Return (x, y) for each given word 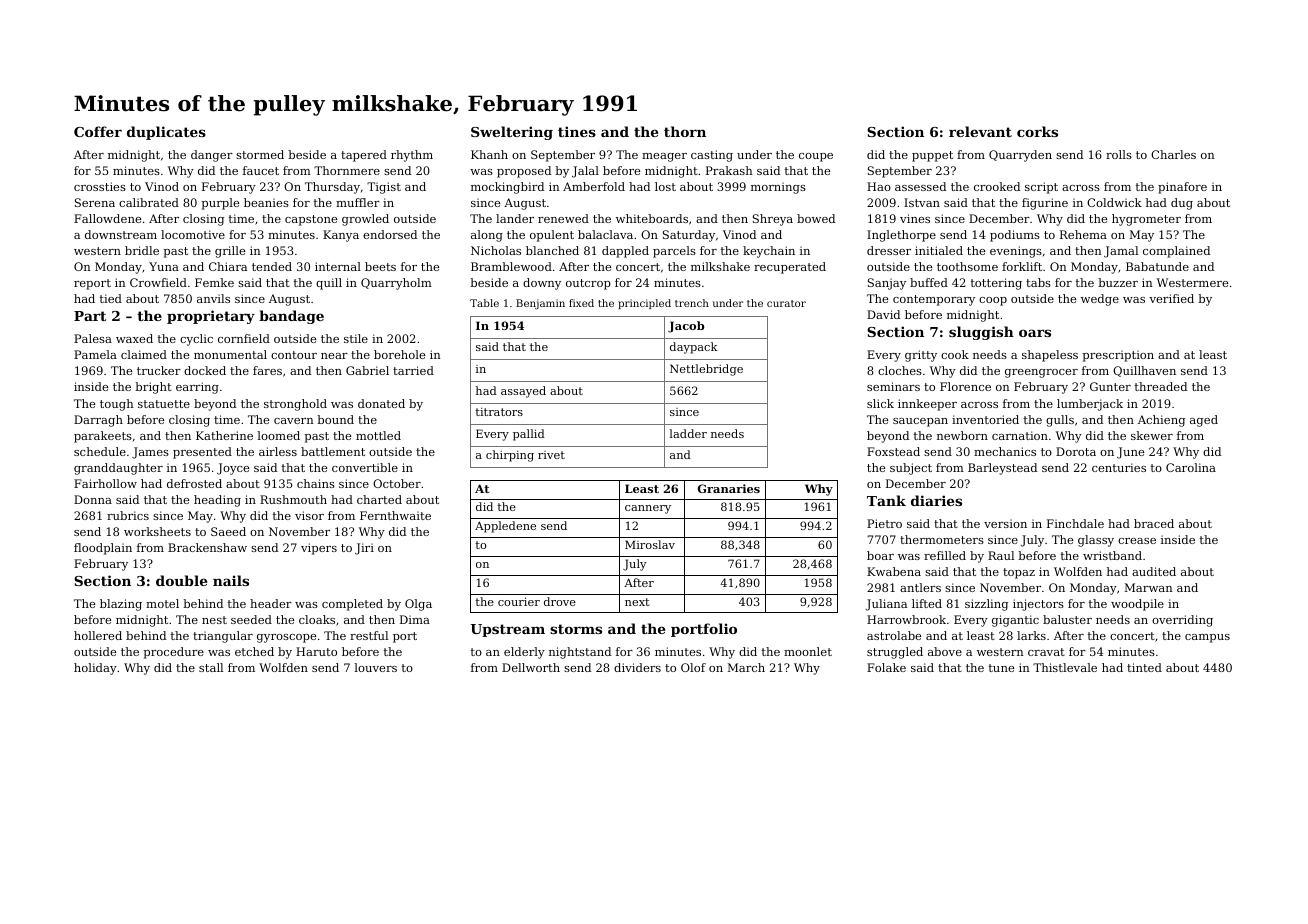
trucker (159, 370)
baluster (1067, 619)
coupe (816, 157)
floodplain (103, 549)
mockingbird (507, 188)
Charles (1173, 154)
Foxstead (893, 451)
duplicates (166, 133)
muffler (358, 202)
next (637, 602)
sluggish (981, 333)
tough (117, 405)
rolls (1119, 154)
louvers (375, 667)
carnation (1020, 435)
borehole (399, 354)
